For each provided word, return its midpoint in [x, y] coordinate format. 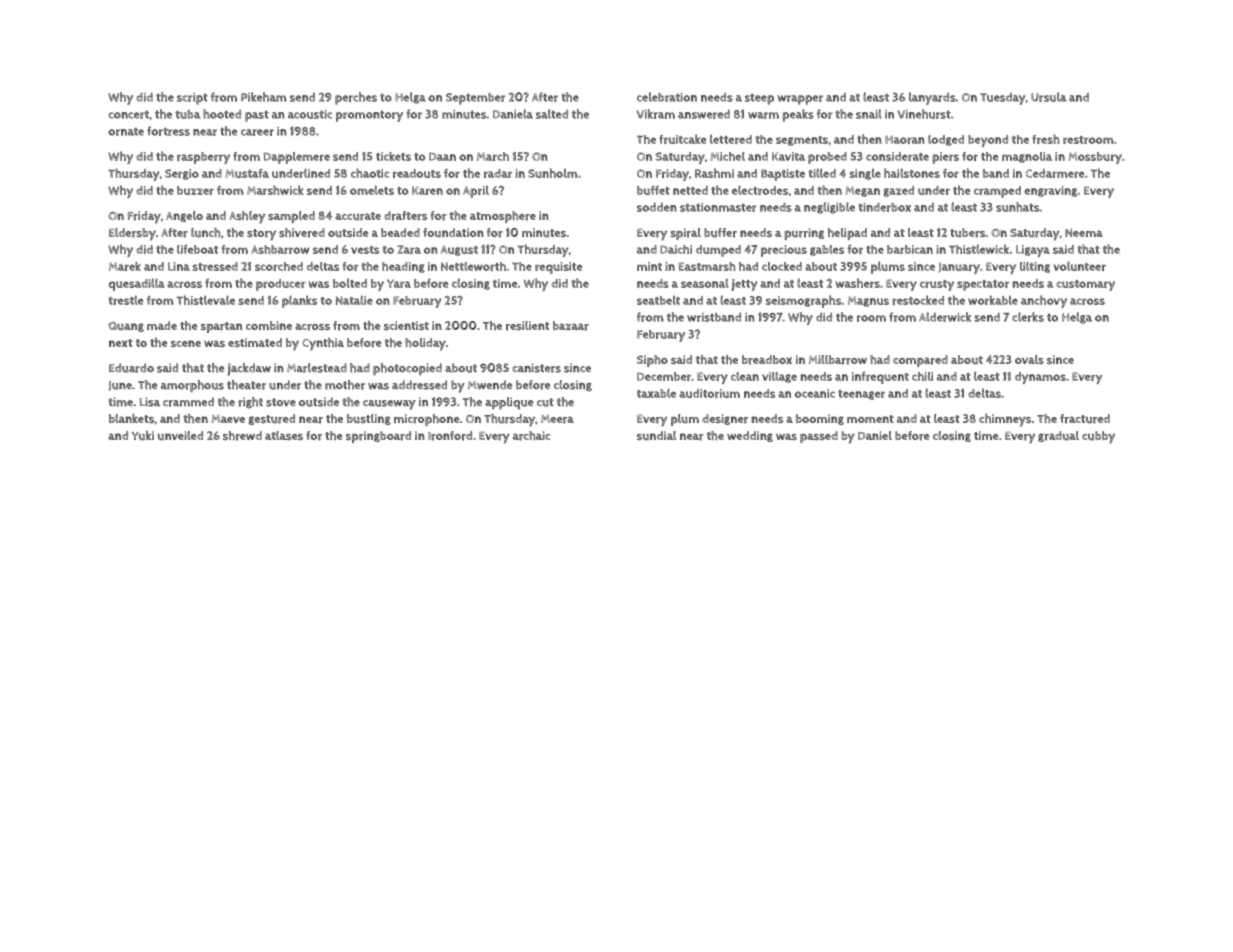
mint [649, 266]
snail [868, 114]
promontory [369, 116]
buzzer [195, 190]
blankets [131, 418]
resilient [527, 326]
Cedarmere [1054, 173]
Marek [125, 266]
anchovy [1044, 301]
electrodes [760, 190]
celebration [667, 97]
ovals [1029, 359]
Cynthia [323, 344]
